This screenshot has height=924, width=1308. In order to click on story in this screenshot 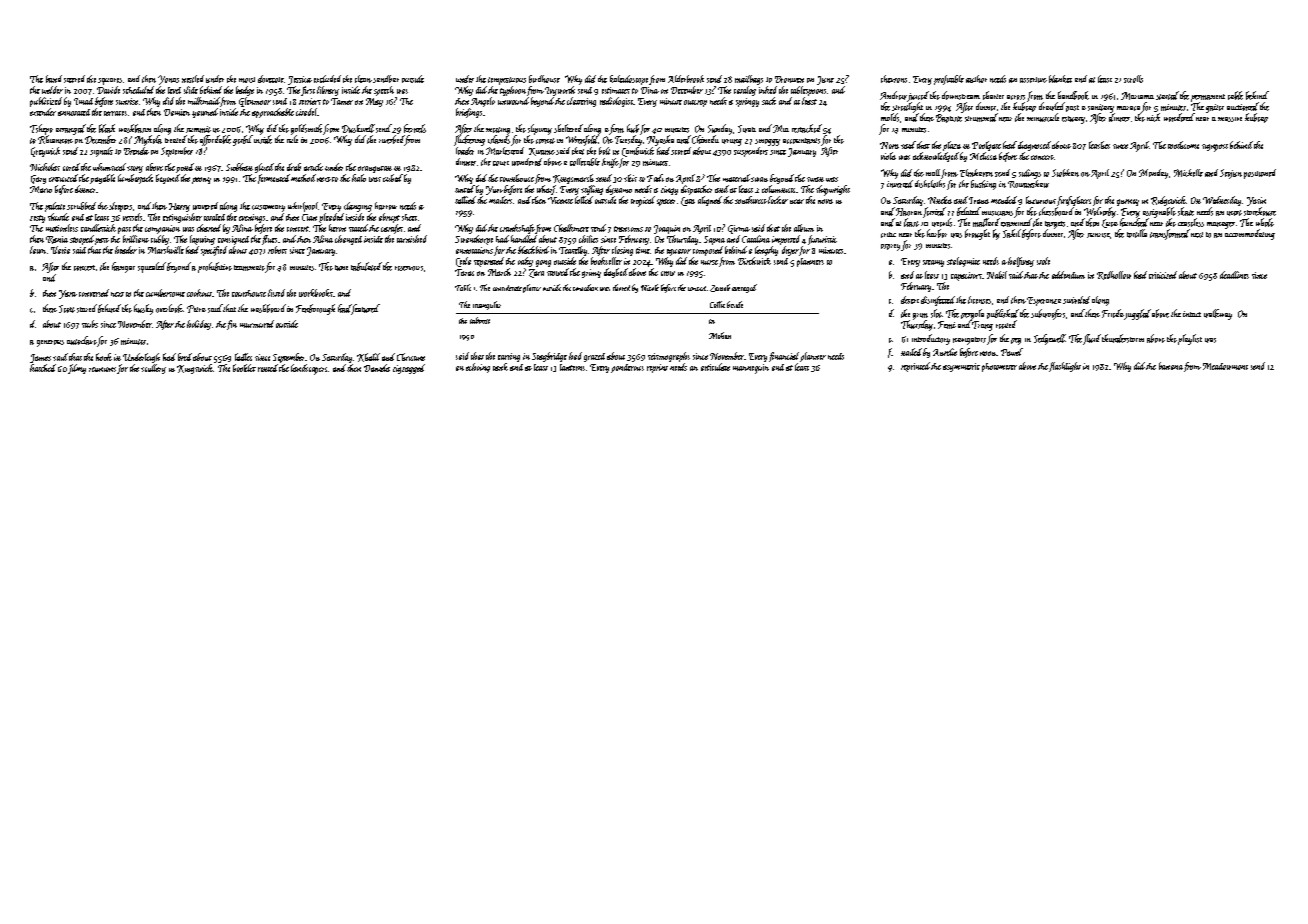, I will do `click(135, 169)`.
